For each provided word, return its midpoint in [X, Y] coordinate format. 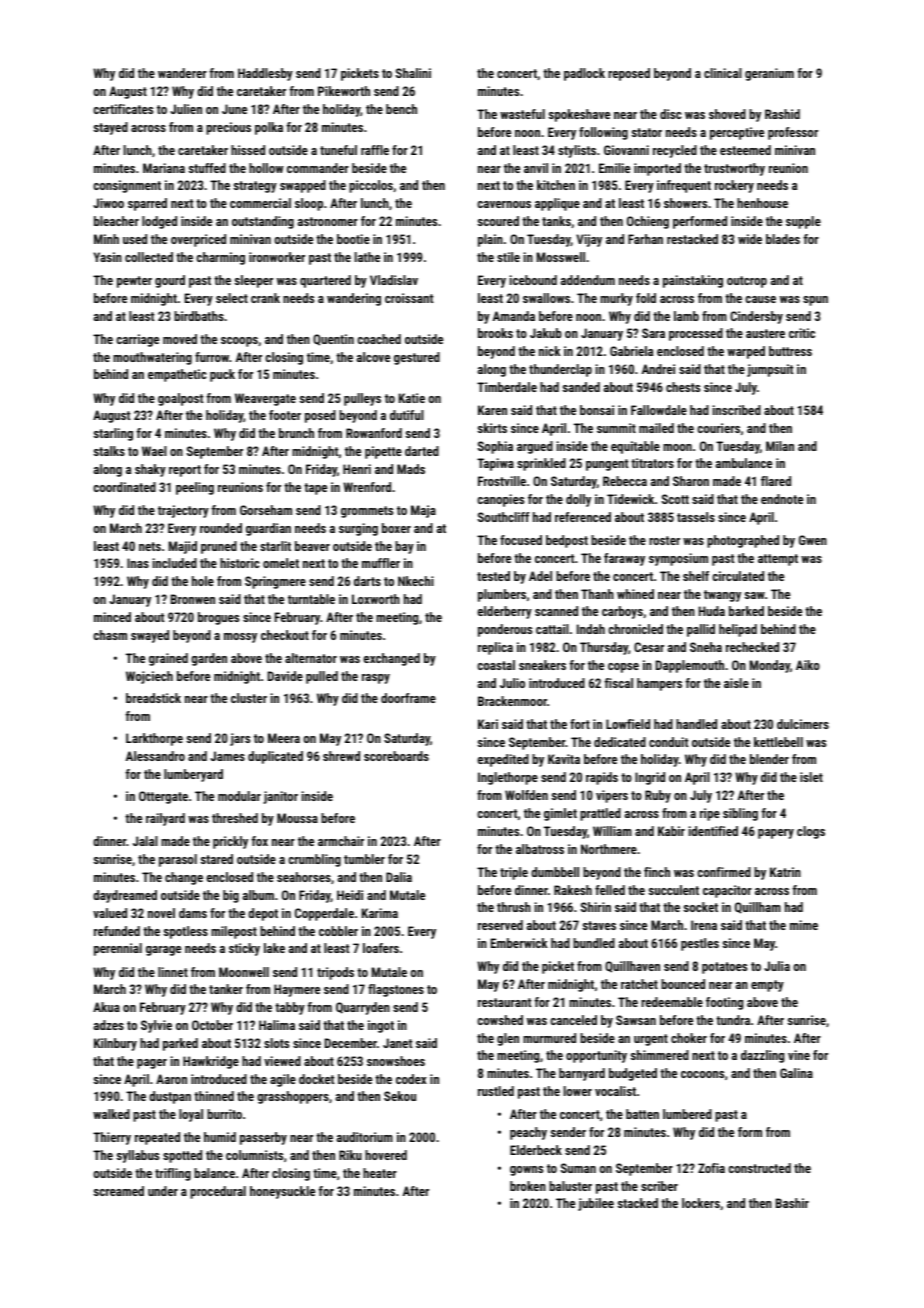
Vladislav [394, 280]
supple [803, 222]
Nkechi [416, 581]
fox [259, 841]
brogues [218, 618]
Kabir [671, 831]
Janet [397, 1043]
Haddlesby [265, 74]
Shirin [596, 907]
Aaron [171, 1079]
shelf [696, 576]
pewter [134, 282]
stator [647, 132]
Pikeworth [344, 91]
